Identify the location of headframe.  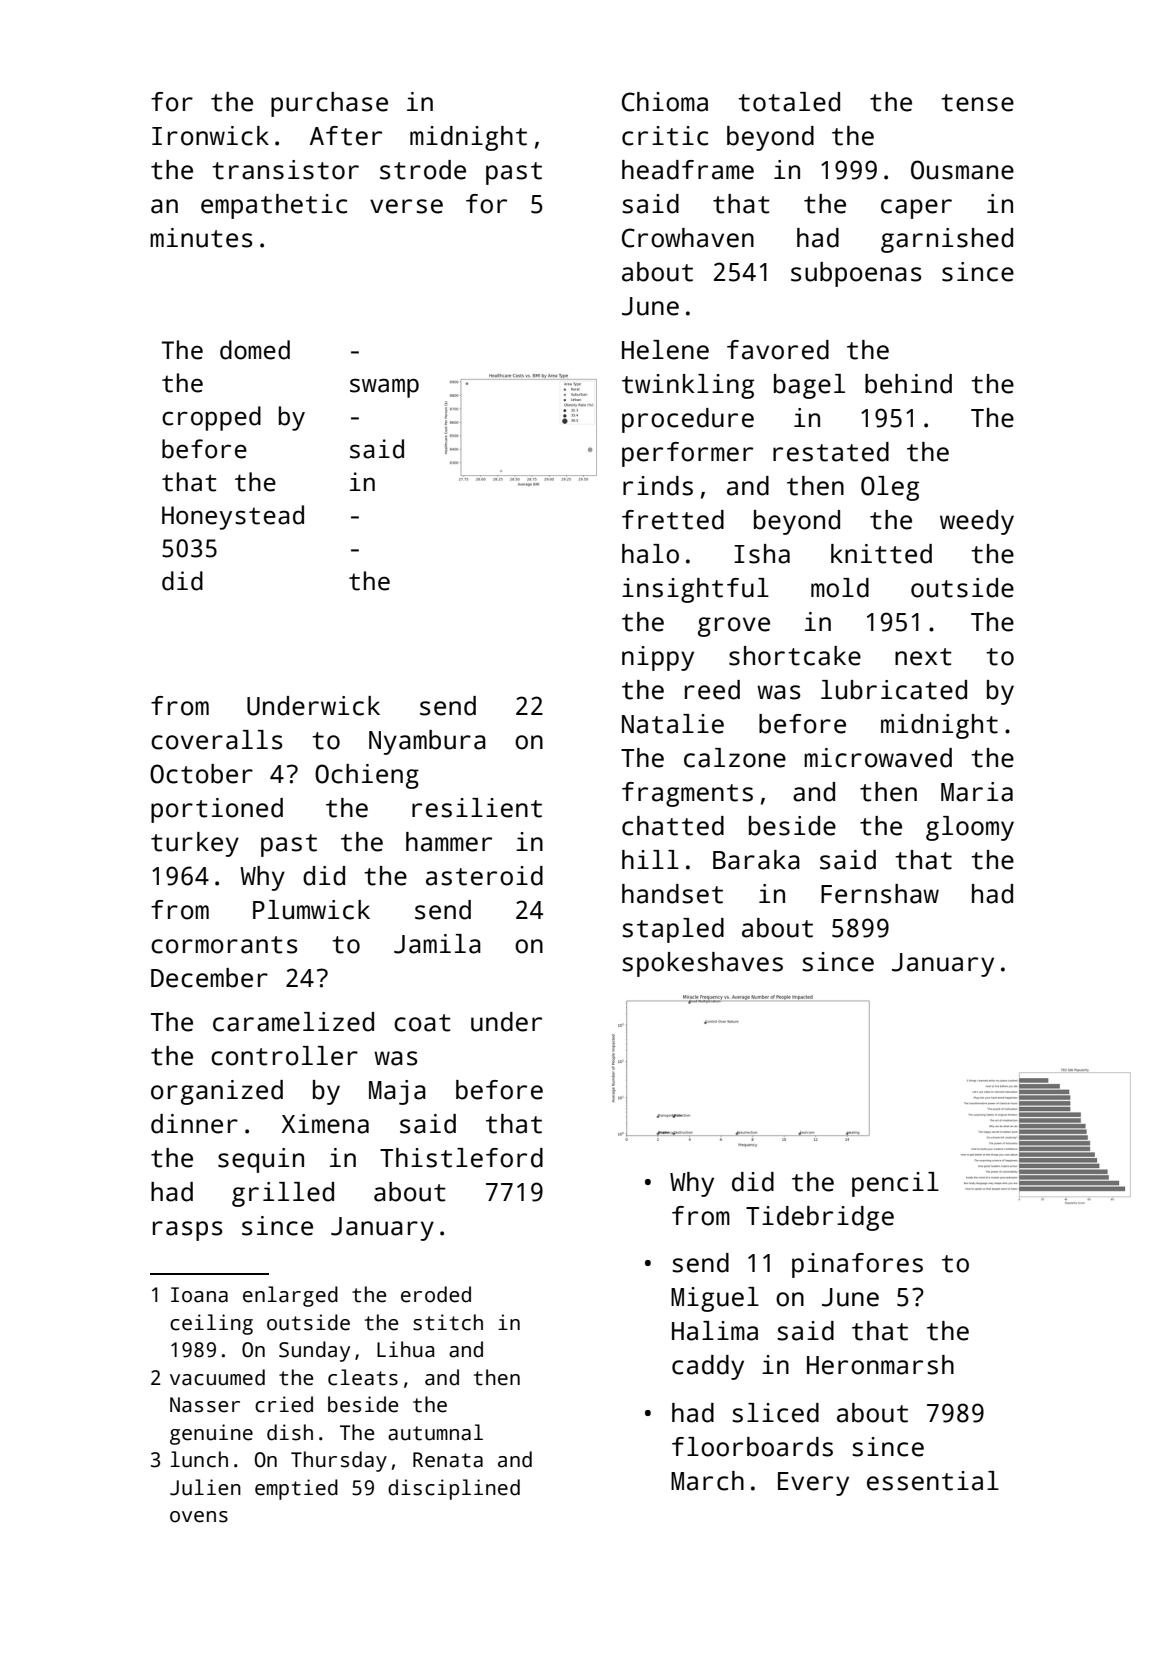
(688, 170).
